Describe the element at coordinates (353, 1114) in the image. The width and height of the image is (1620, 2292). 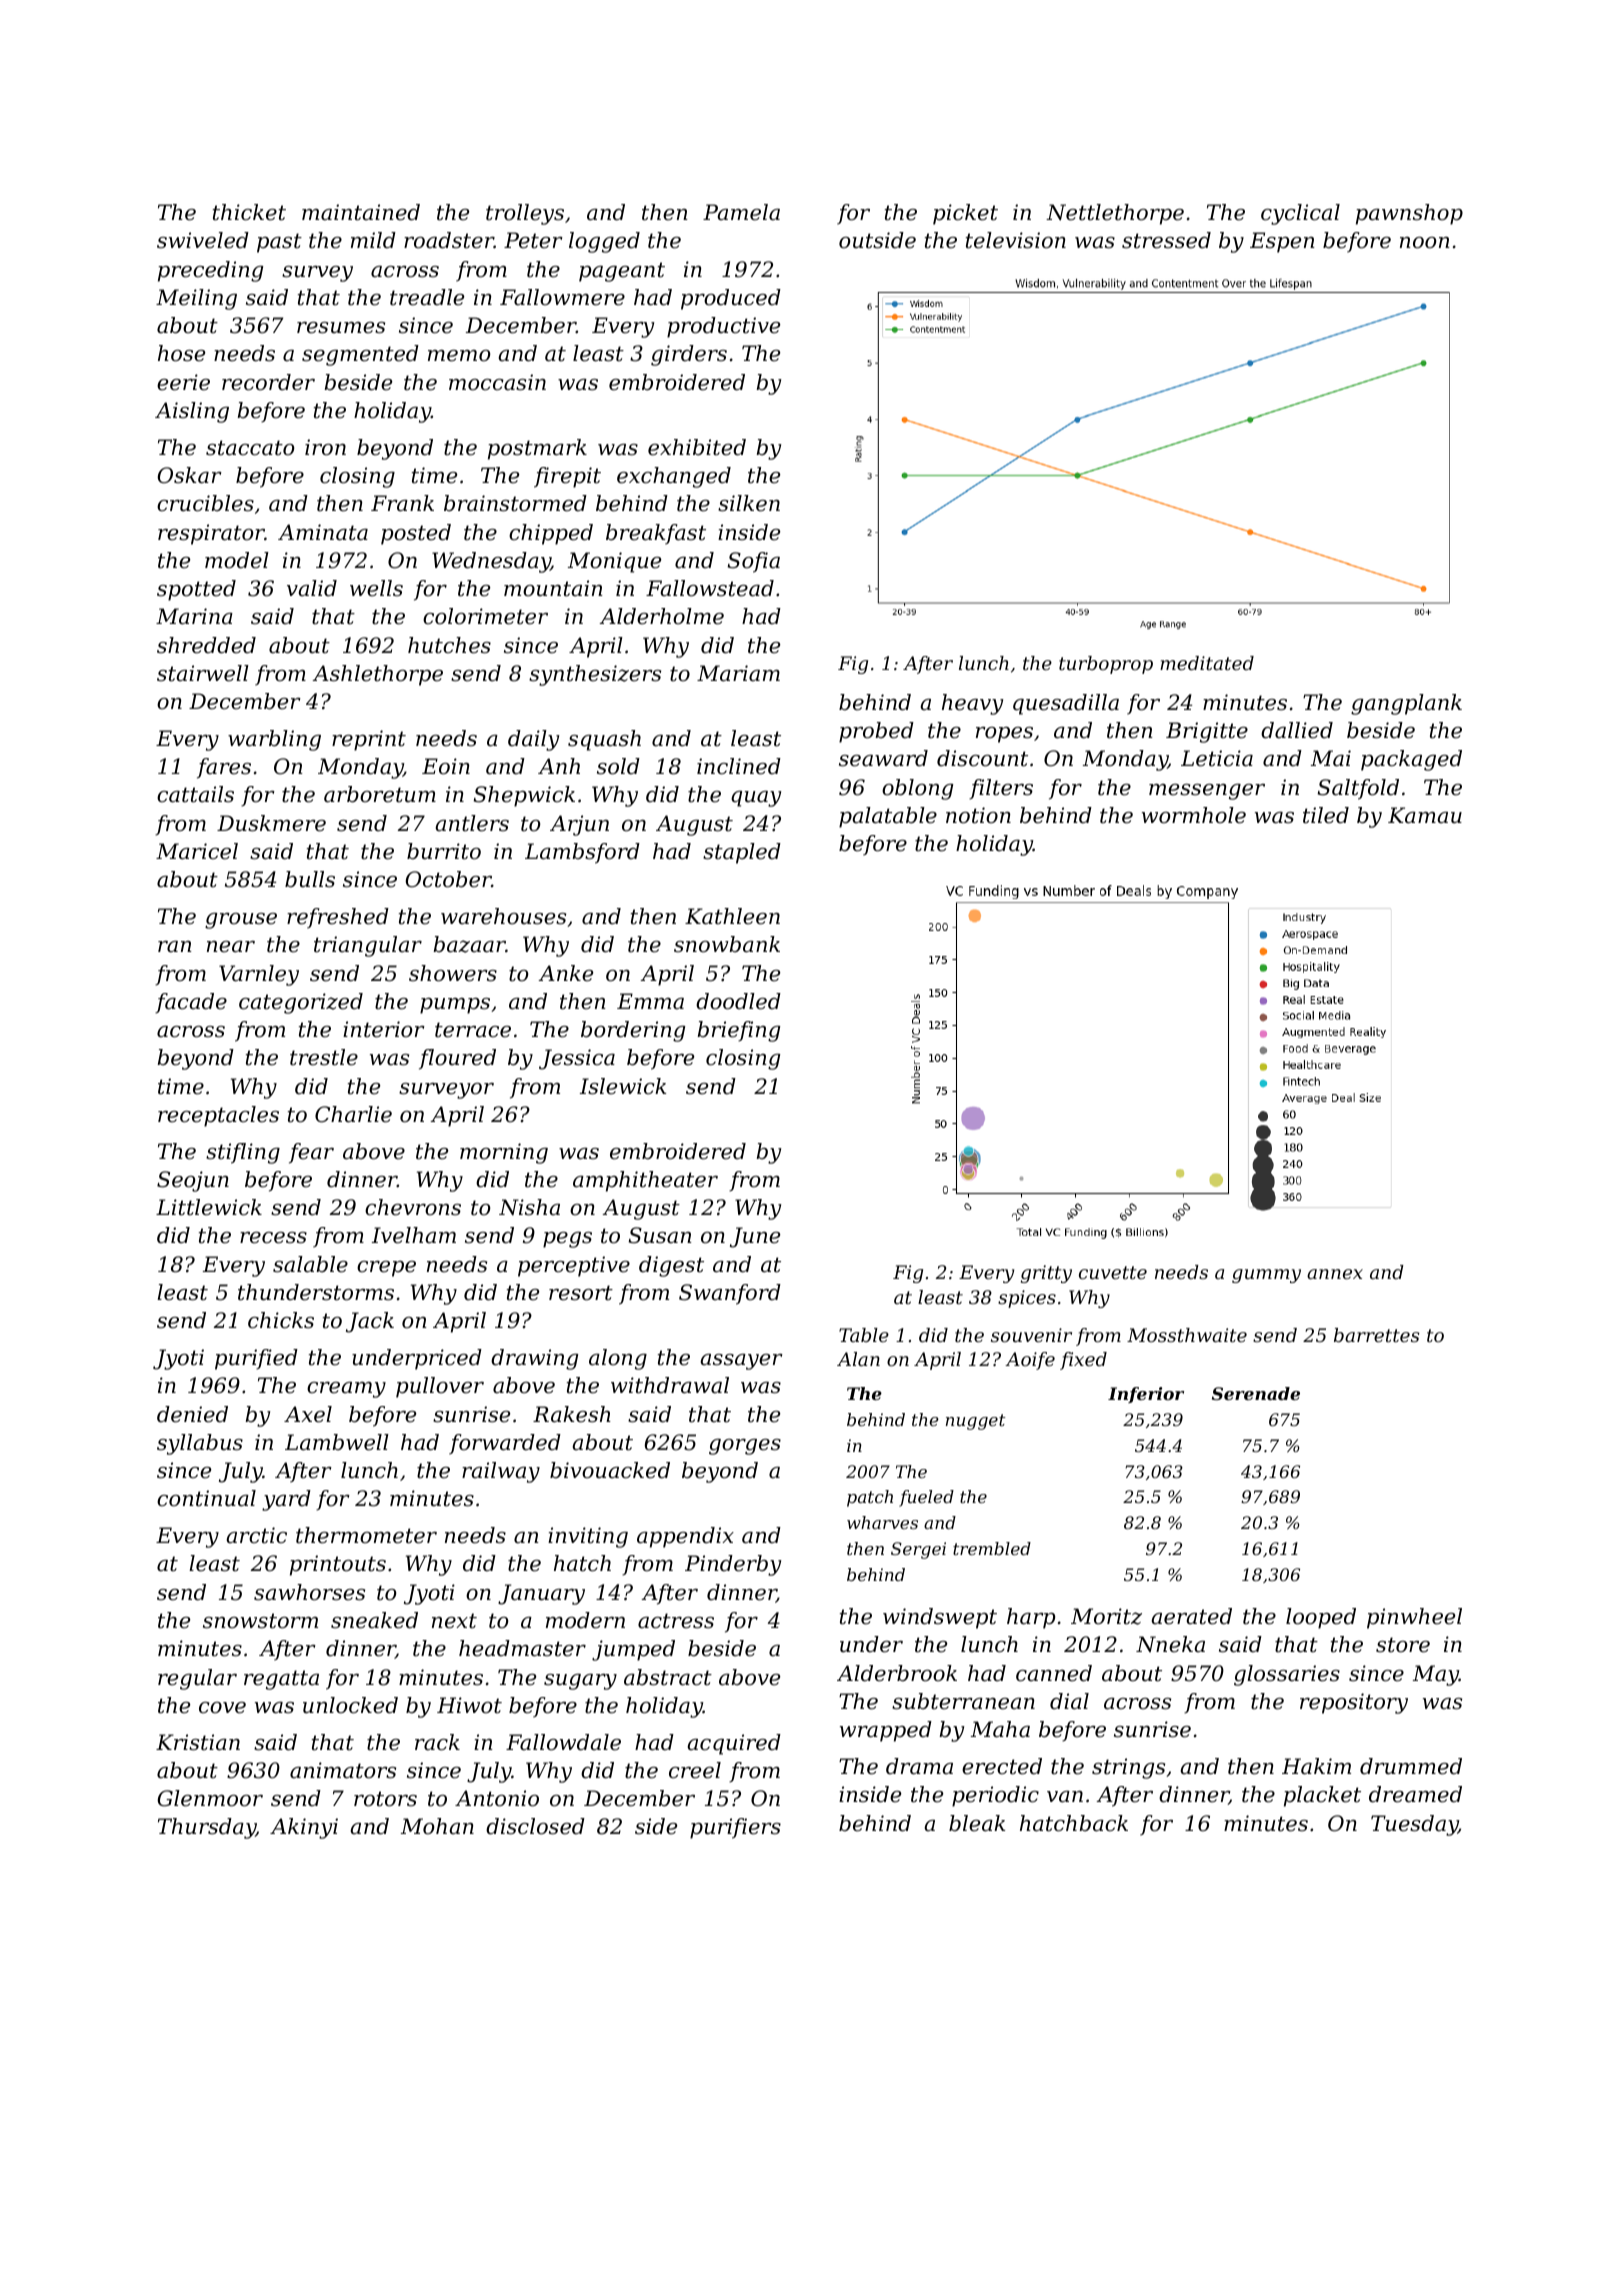
I see `Charlie` at that location.
